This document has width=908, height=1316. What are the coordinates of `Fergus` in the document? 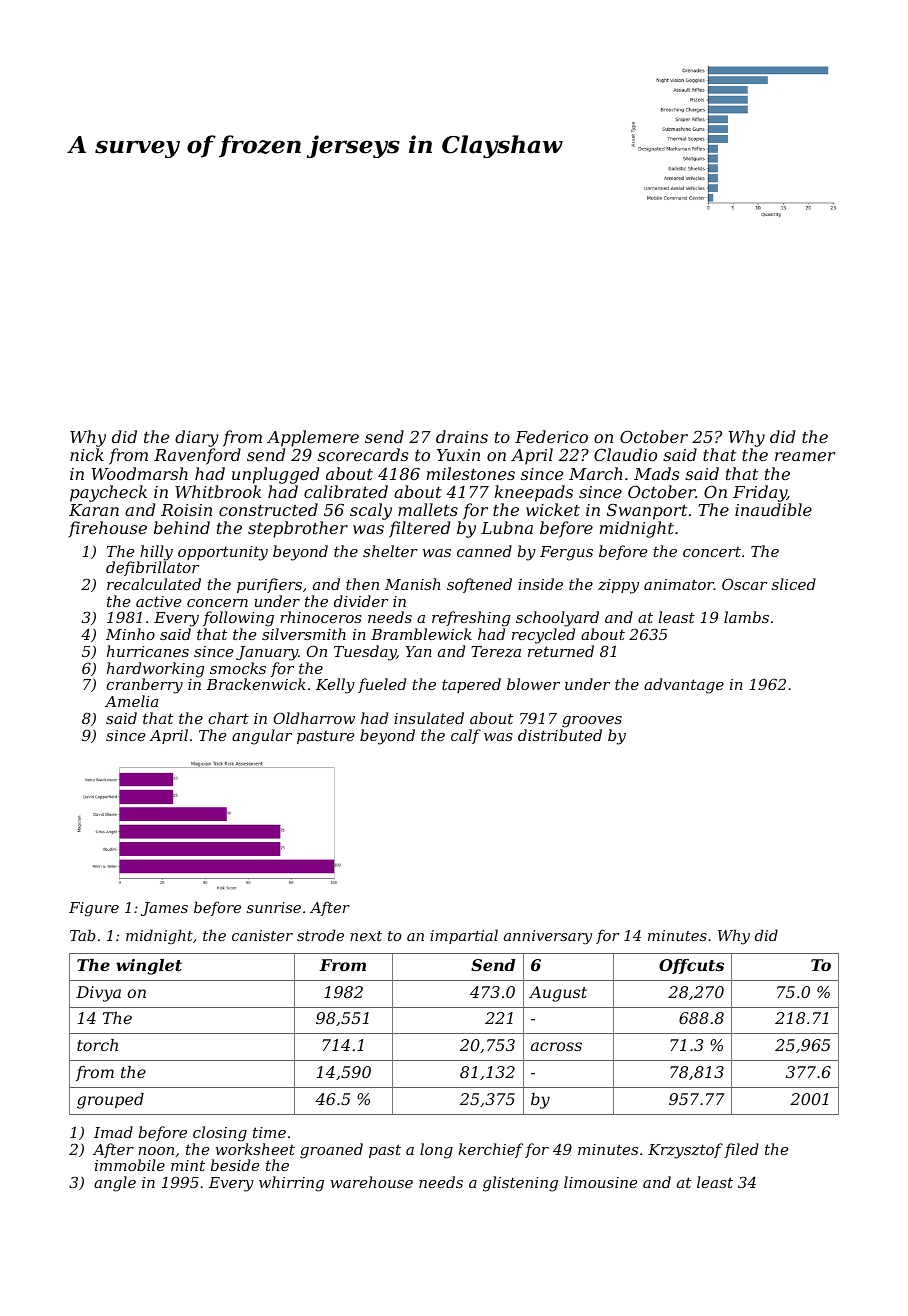 It's located at (566, 553).
